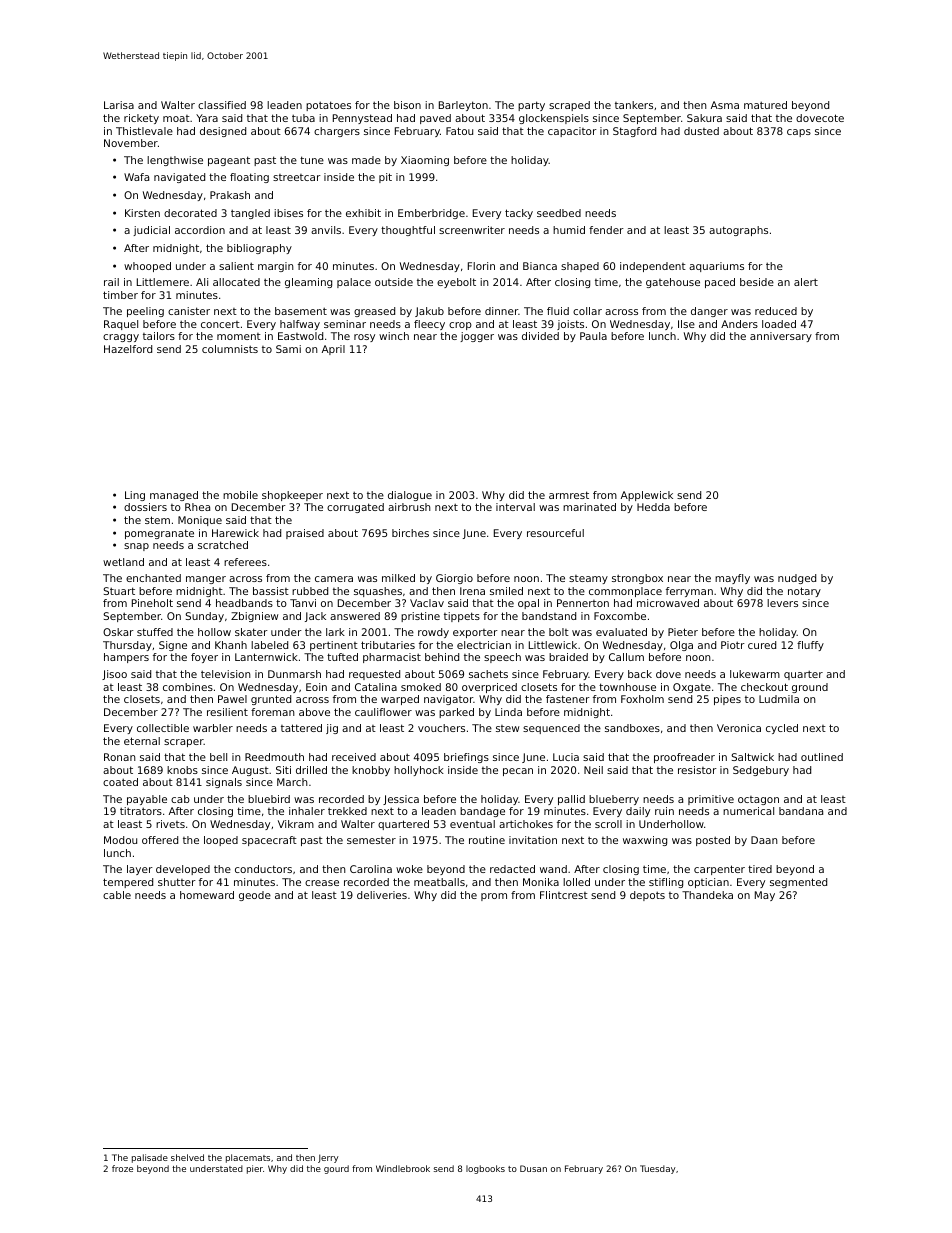 This screenshot has width=952, height=1233. Describe the element at coordinates (779, 324) in the screenshot. I see `loaded` at that location.
